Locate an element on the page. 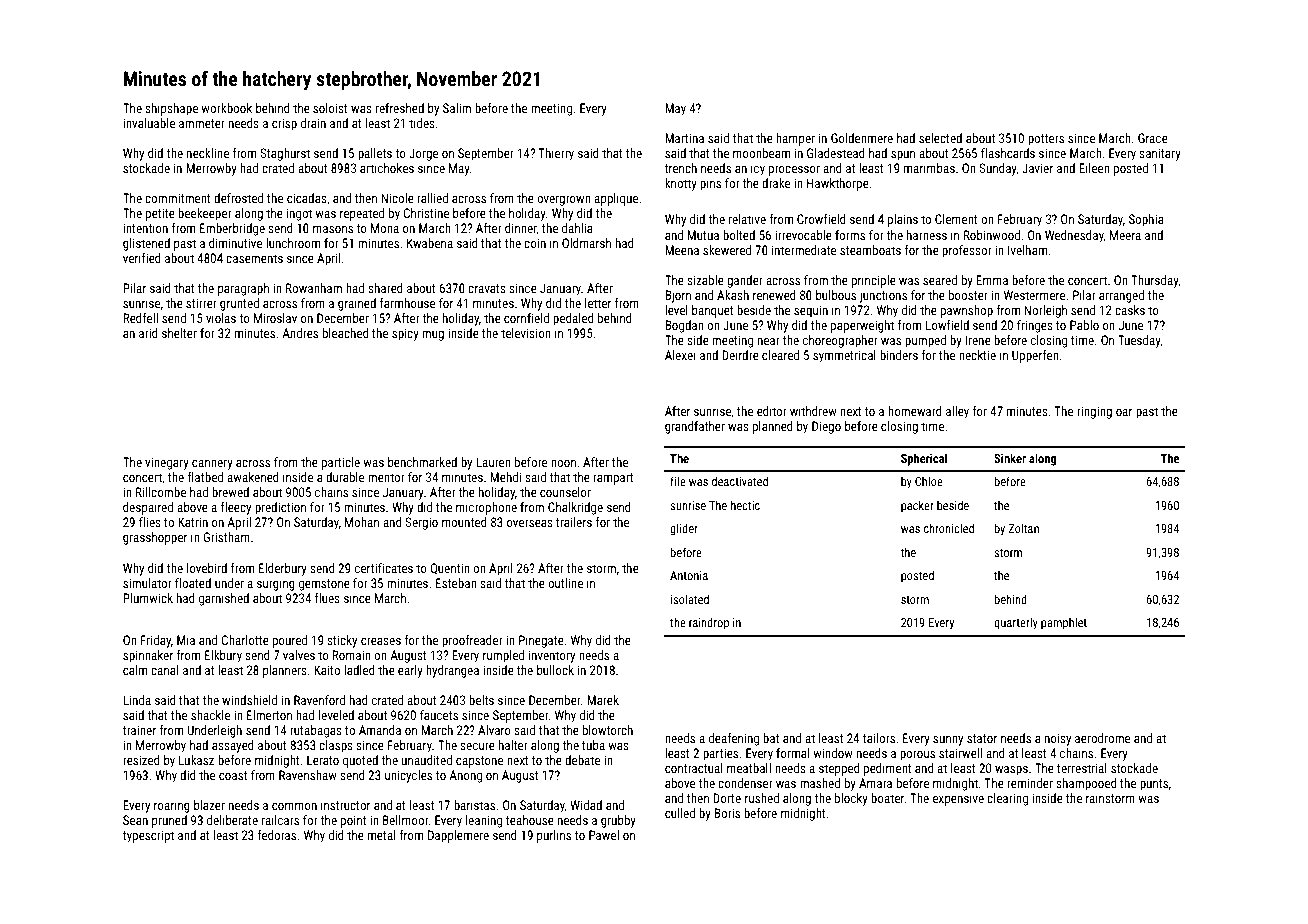  raindrop is located at coordinates (709, 623).
